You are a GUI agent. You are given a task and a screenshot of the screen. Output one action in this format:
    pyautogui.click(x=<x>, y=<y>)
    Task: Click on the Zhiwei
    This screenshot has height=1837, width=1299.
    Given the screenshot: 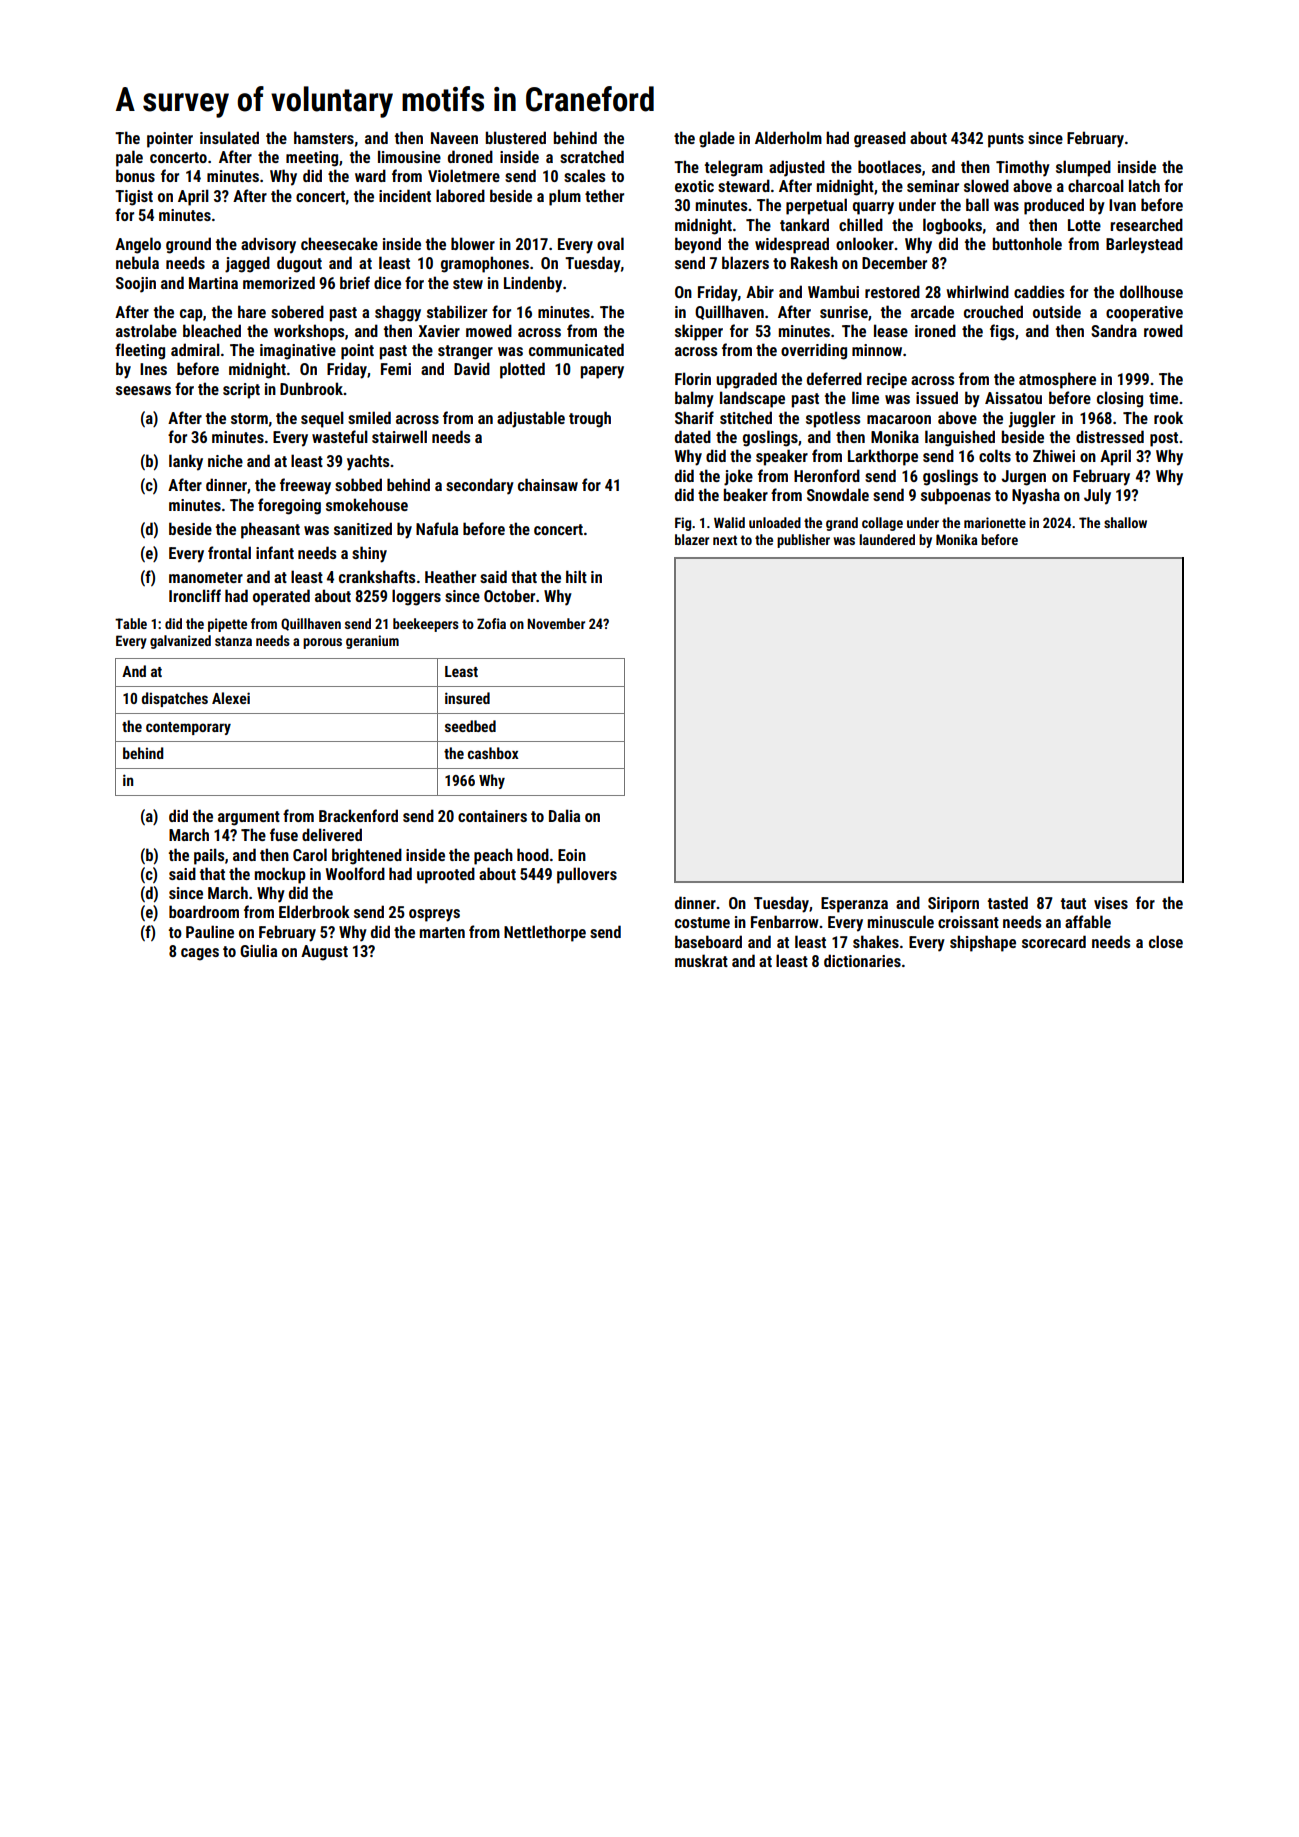 What is the action you would take?
    pyautogui.click(x=1054, y=455)
